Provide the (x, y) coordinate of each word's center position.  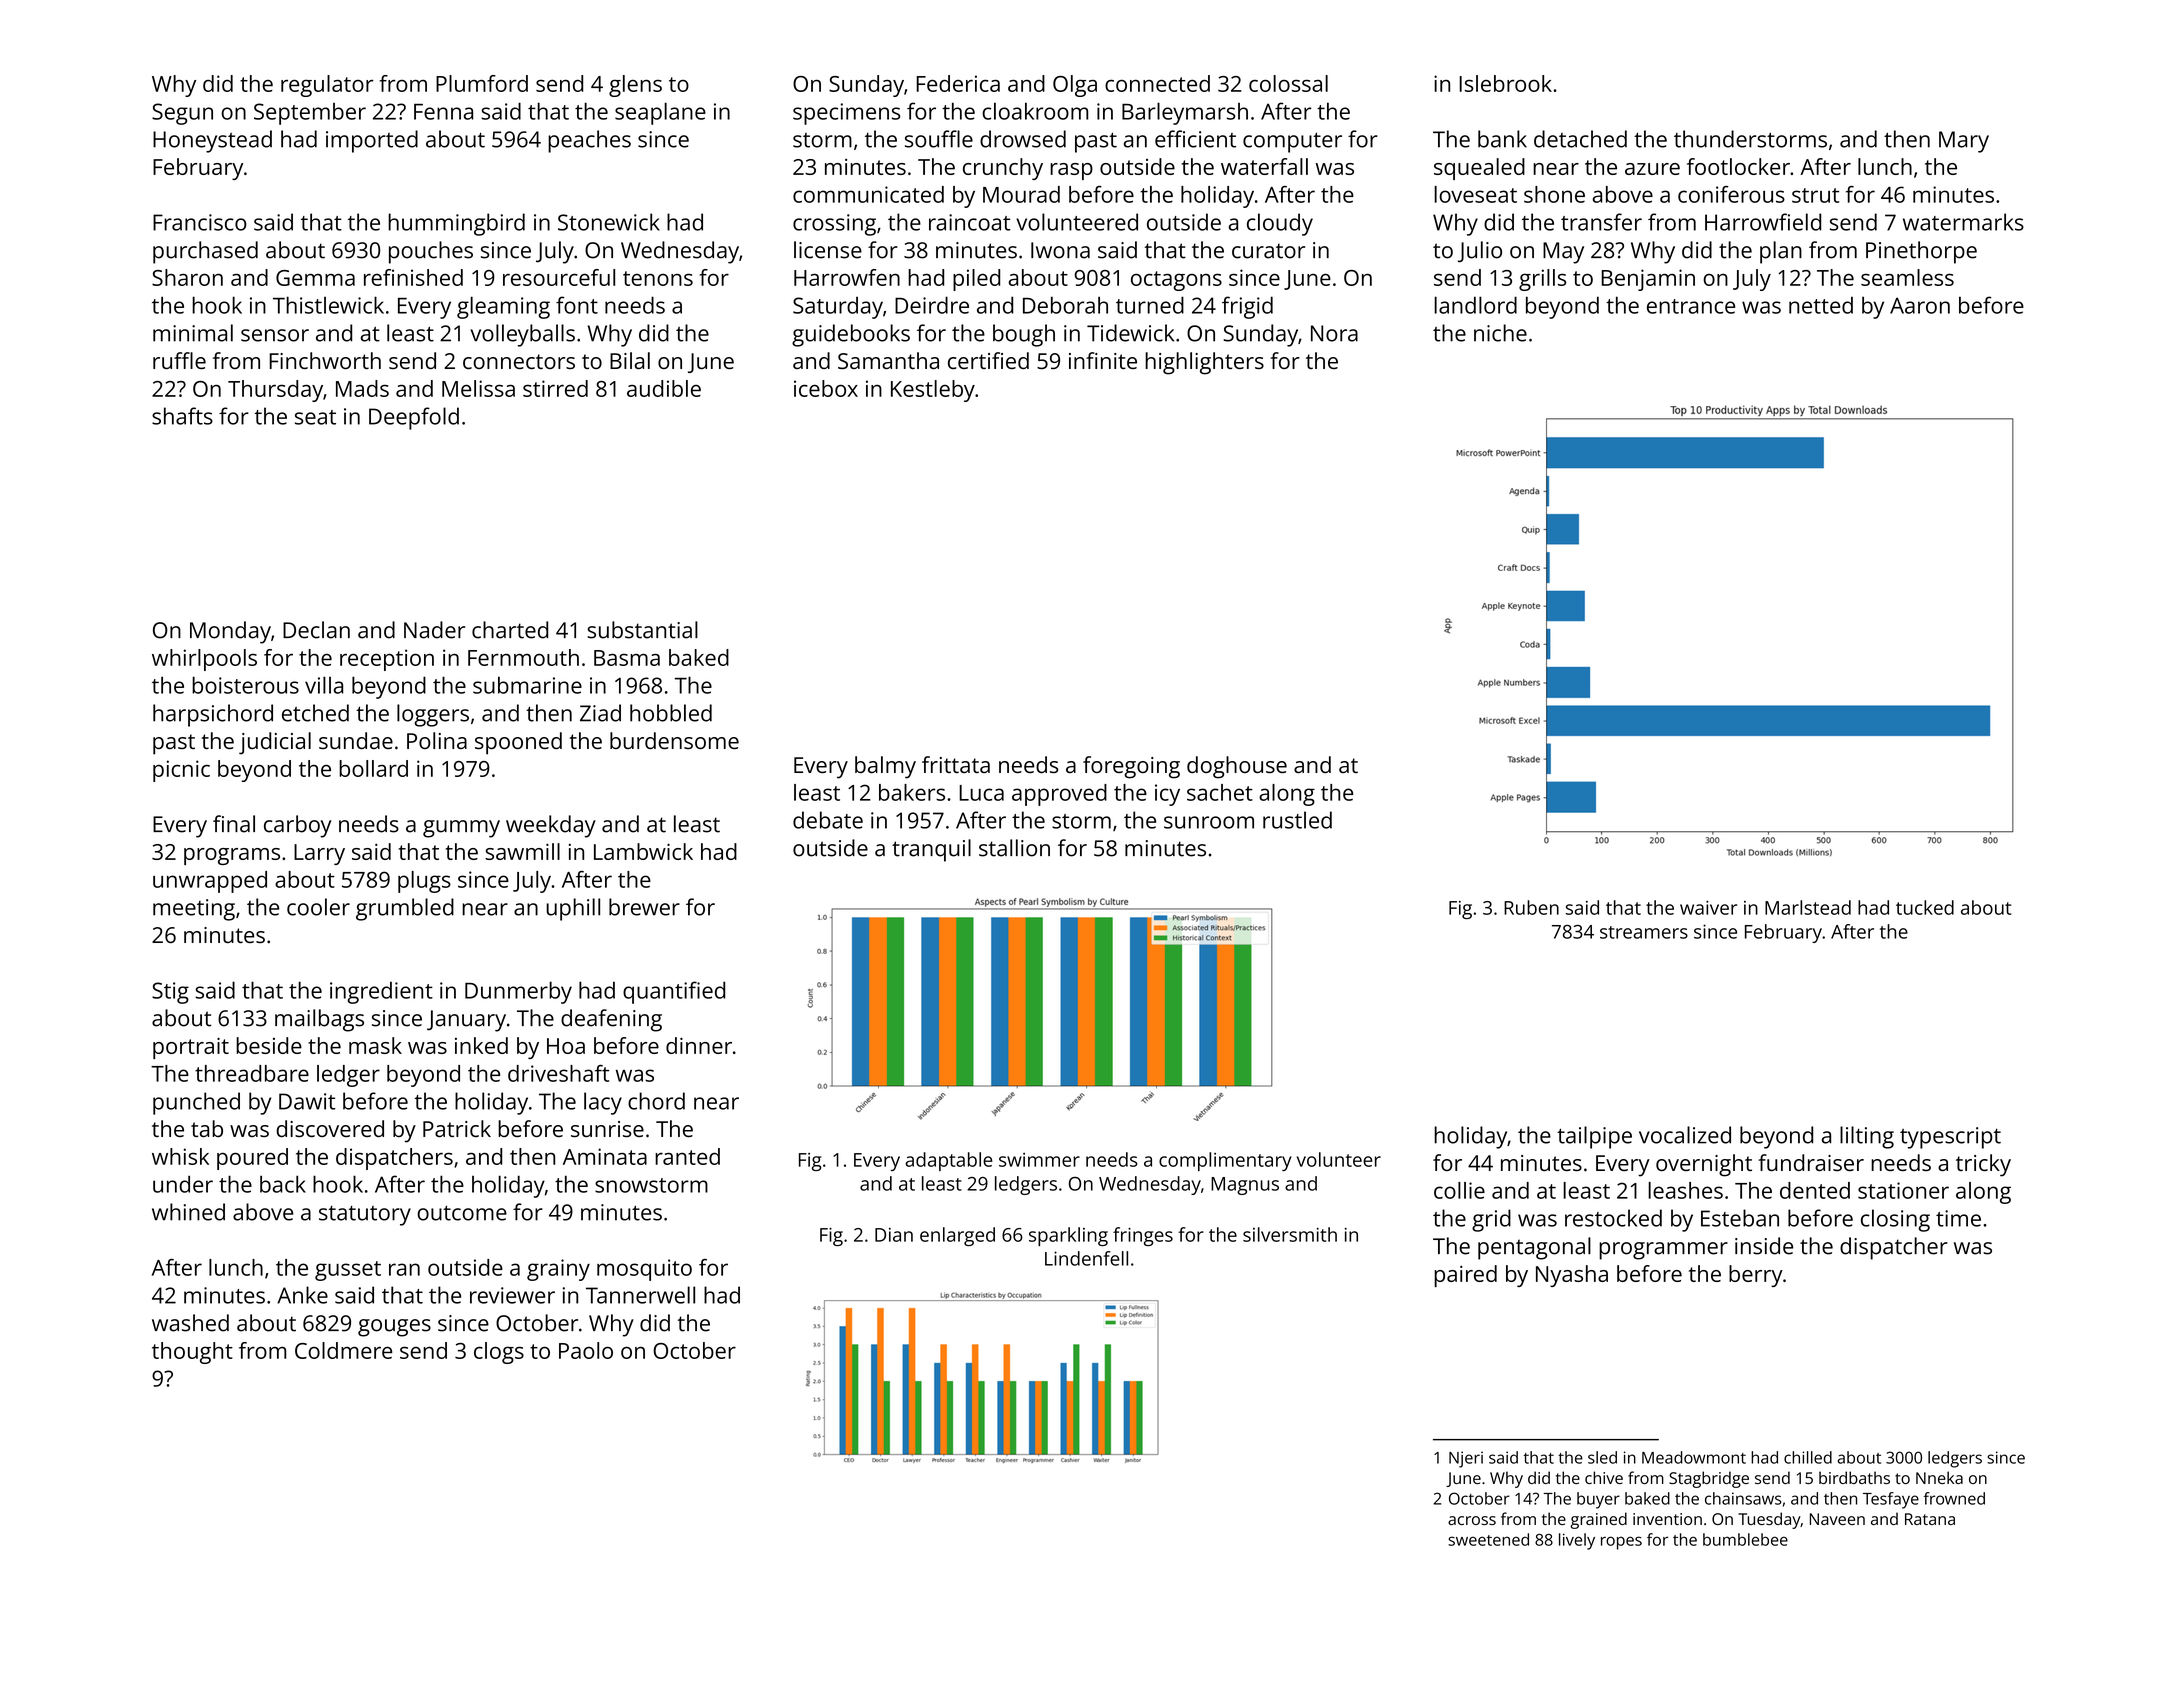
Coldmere (343, 1350)
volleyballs (522, 335)
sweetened (1488, 1539)
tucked (1925, 907)
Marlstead (1808, 907)
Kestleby (933, 391)
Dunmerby (518, 992)
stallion (1014, 848)
